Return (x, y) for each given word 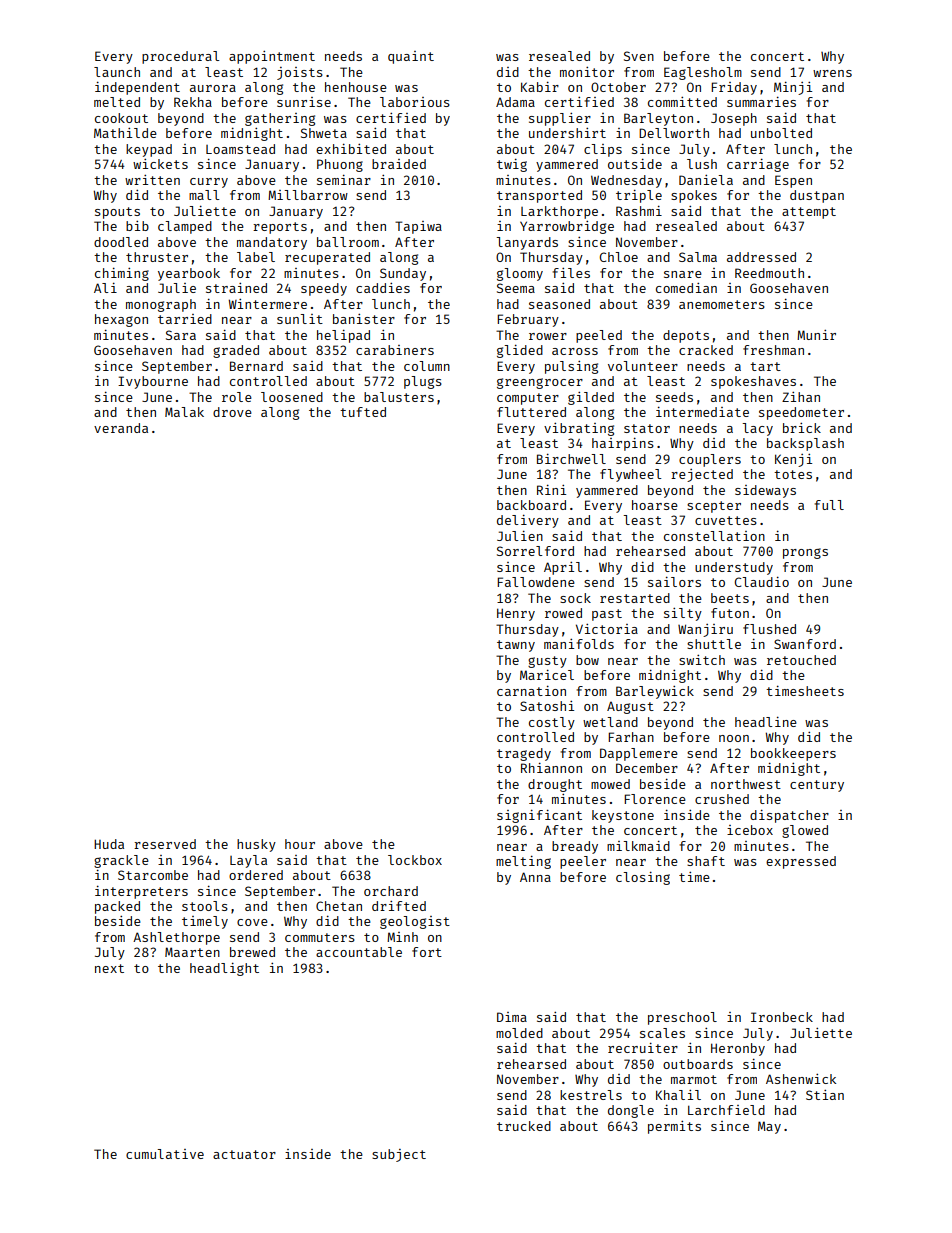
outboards (698, 1064)
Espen (793, 181)
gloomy (520, 274)
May (769, 1127)
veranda (121, 428)
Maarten (192, 952)
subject (399, 1155)
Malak (184, 412)
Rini (551, 489)
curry (209, 183)
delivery (528, 521)
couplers (710, 460)
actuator (244, 1154)
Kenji (793, 460)
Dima (512, 1017)
